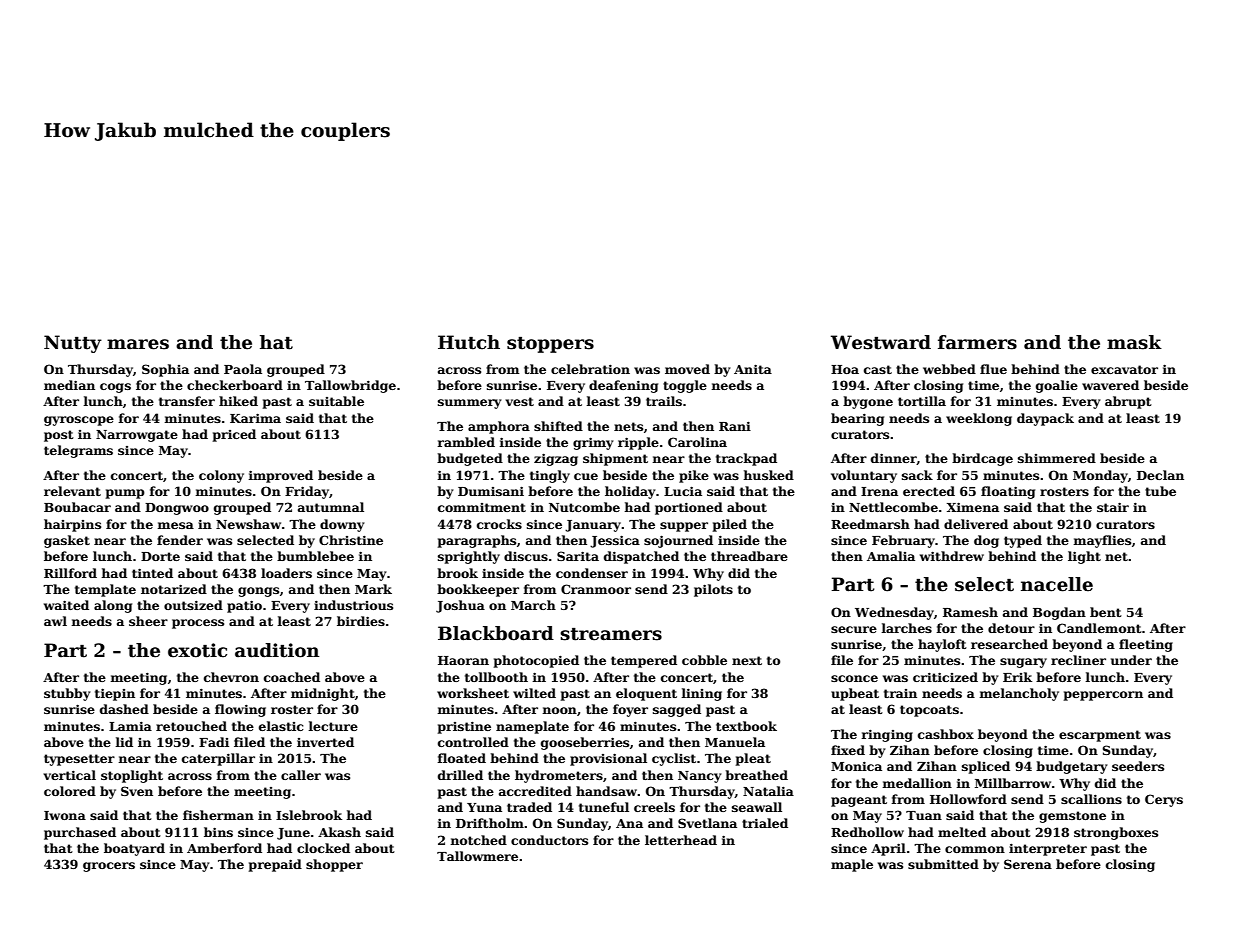 This screenshot has height=952, width=1233. What do you see at coordinates (979, 419) in the screenshot?
I see `weeklong` at bounding box center [979, 419].
